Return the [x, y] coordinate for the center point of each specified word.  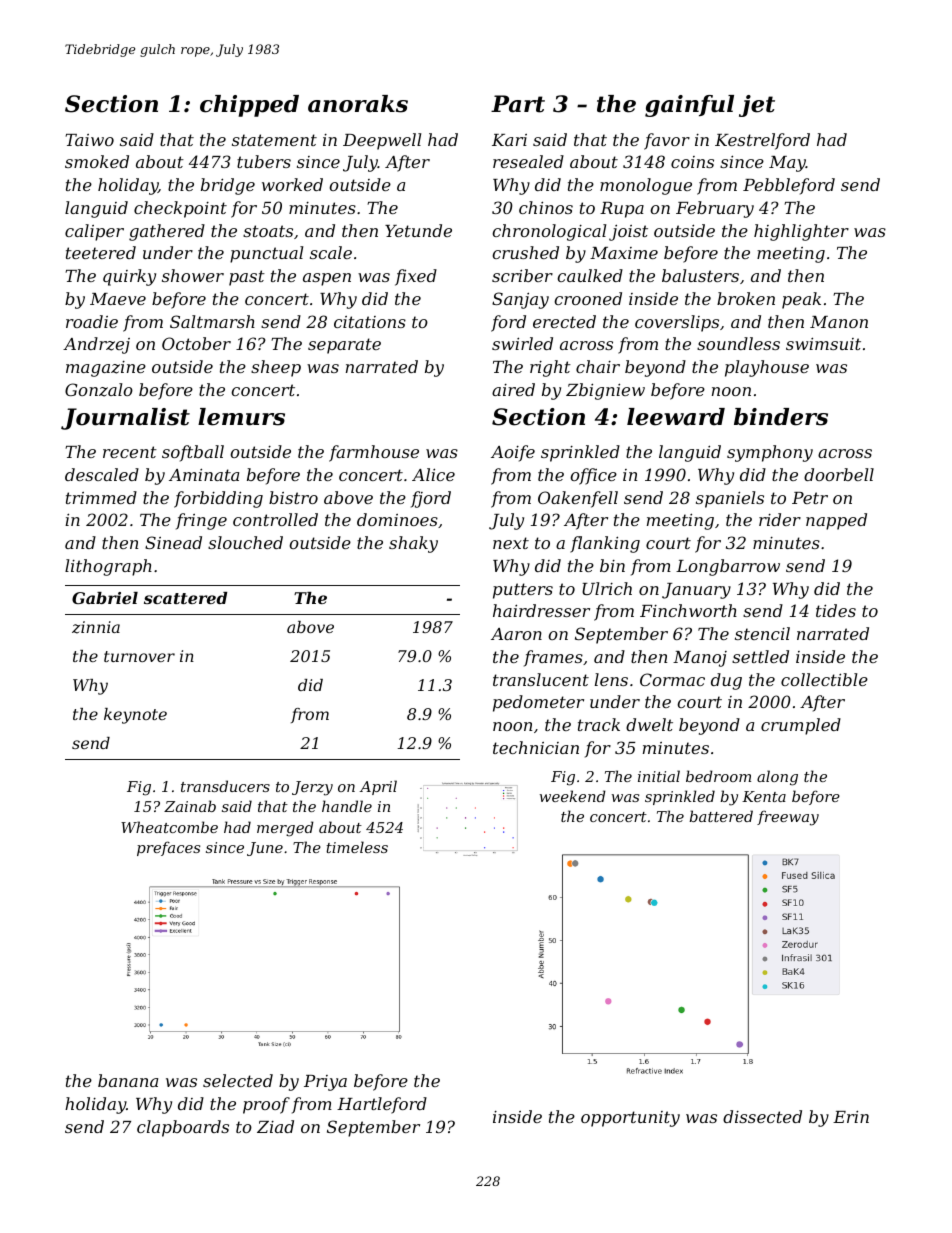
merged [285, 829]
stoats [268, 231]
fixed [416, 277]
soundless [738, 343]
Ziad [275, 1126]
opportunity [630, 1119]
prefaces [168, 848]
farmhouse [374, 453]
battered [721, 816]
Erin [851, 1116]
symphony [770, 453]
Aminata [204, 474]
